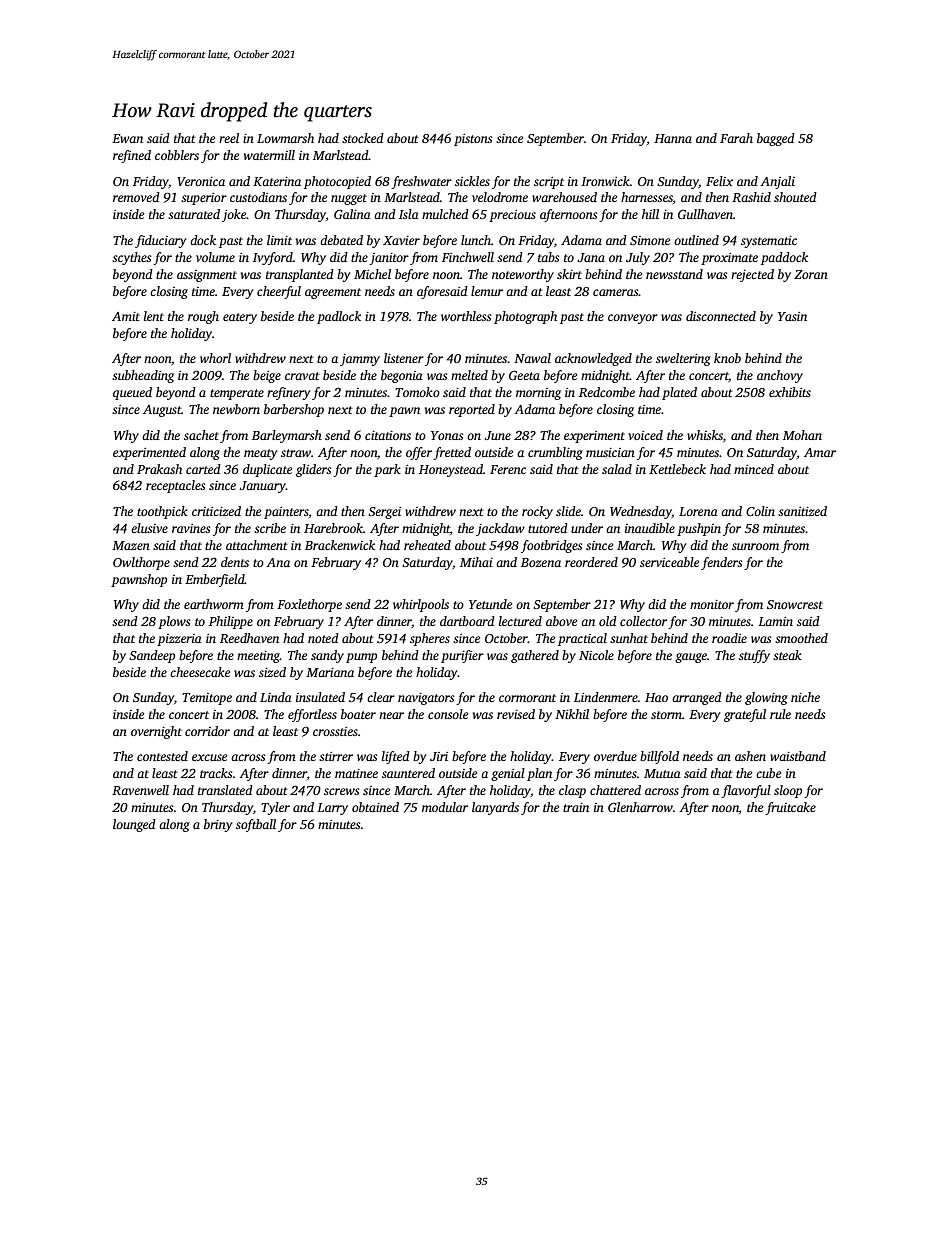 The width and height of the screenshot is (952, 1233). What do you see at coordinates (229, 138) in the screenshot?
I see `reel` at bounding box center [229, 138].
